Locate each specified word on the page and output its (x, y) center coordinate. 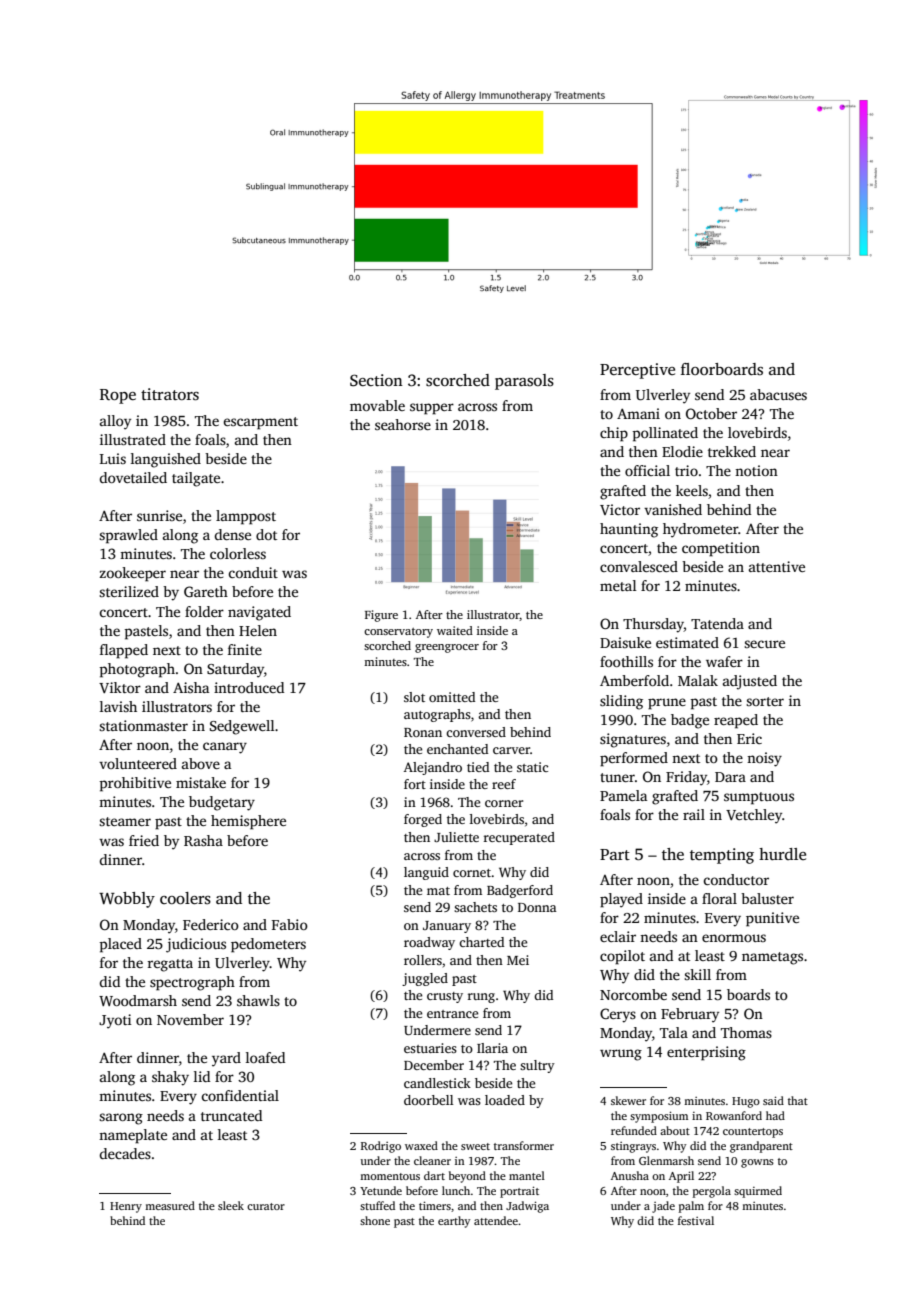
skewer (628, 1100)
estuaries (430, 1048)
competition (721, 549)
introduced (249, 687)
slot (414, 697)
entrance (452, 1014)
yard (226, 1059)
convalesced (639, 566)
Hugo (746, 1102)
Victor (620, 509)
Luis (113, 458)
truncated (231, 1115)
